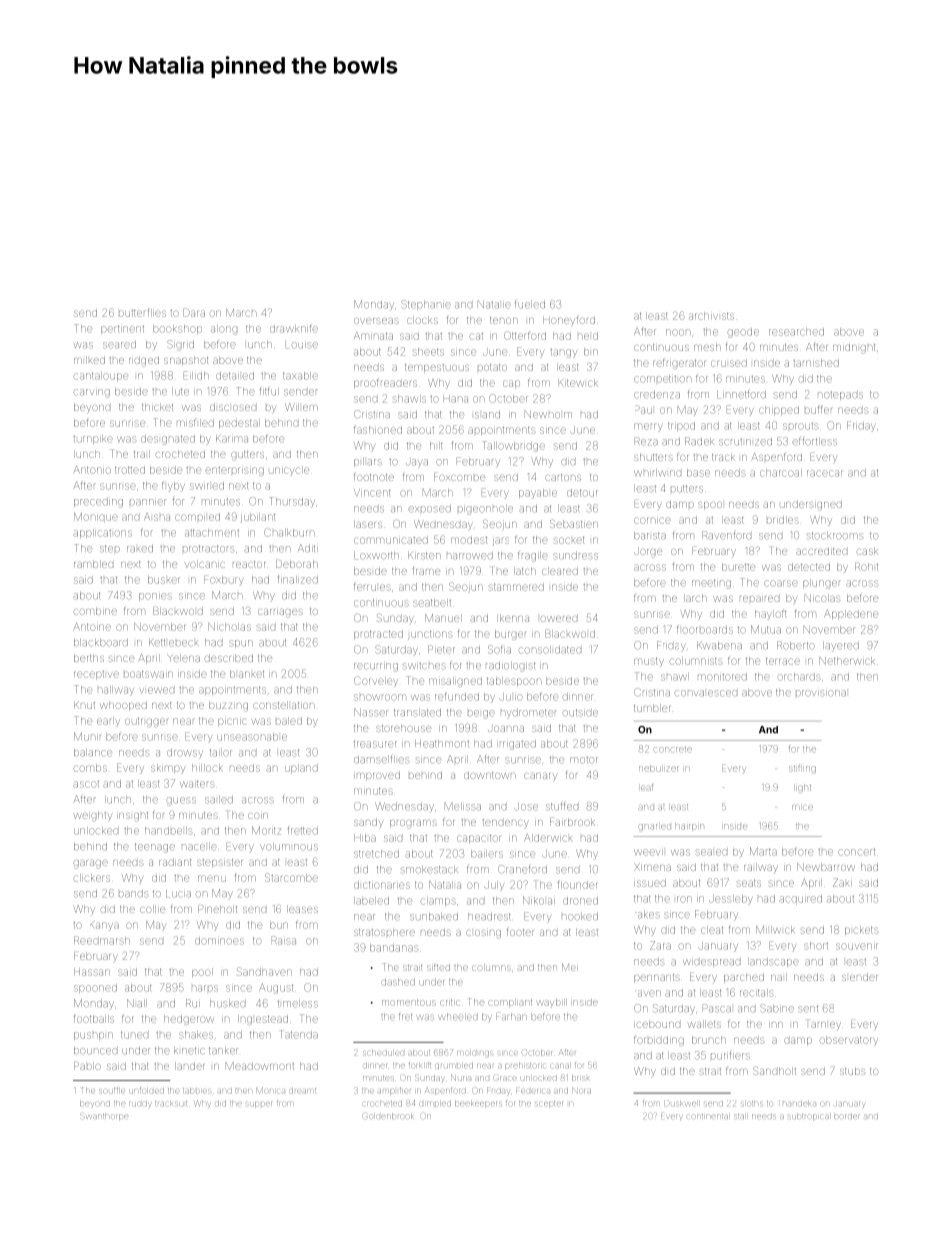  I want to click on fueled, so click(530, 305).
